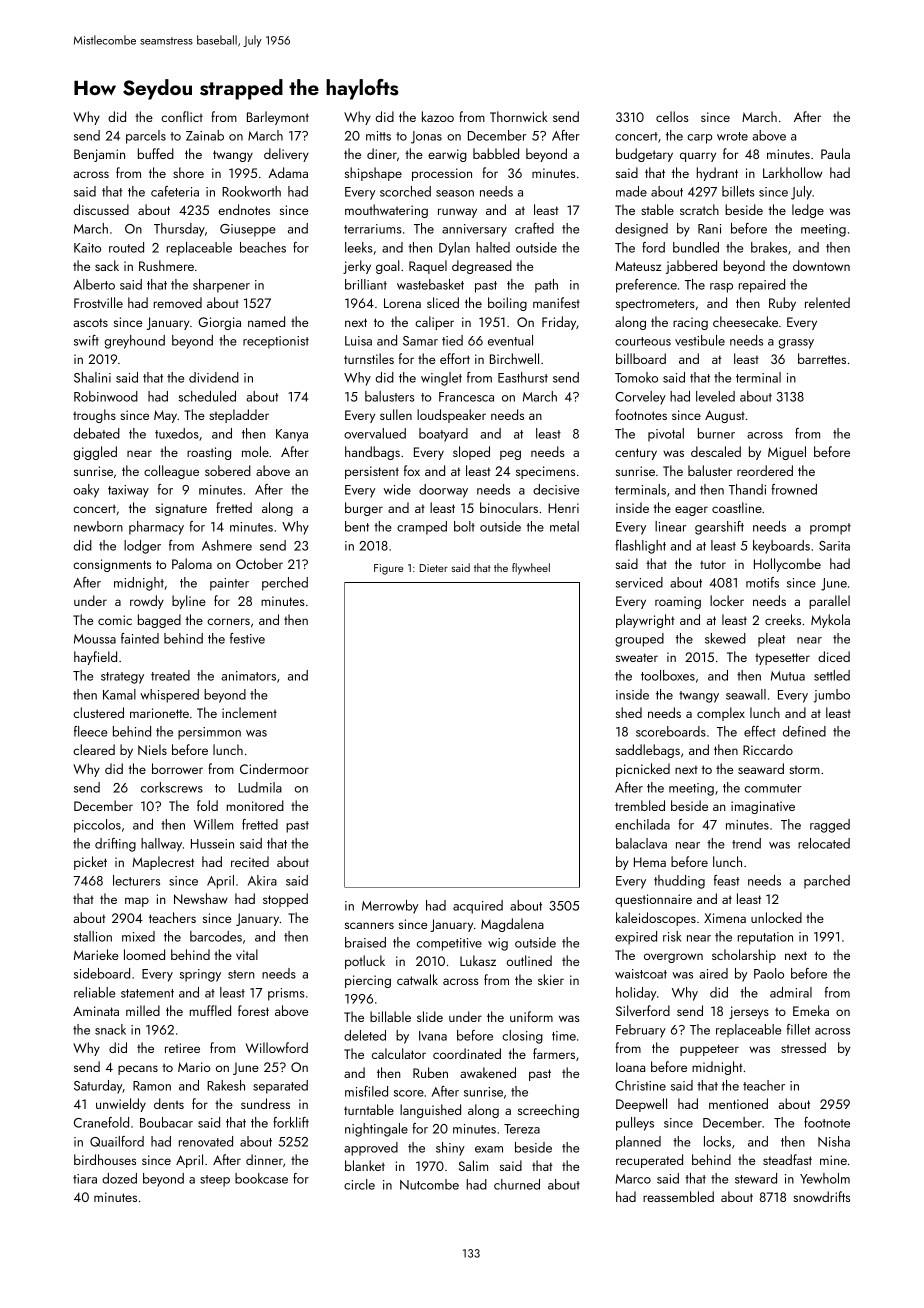  I want to click on Mykola, so click(830, 621).
